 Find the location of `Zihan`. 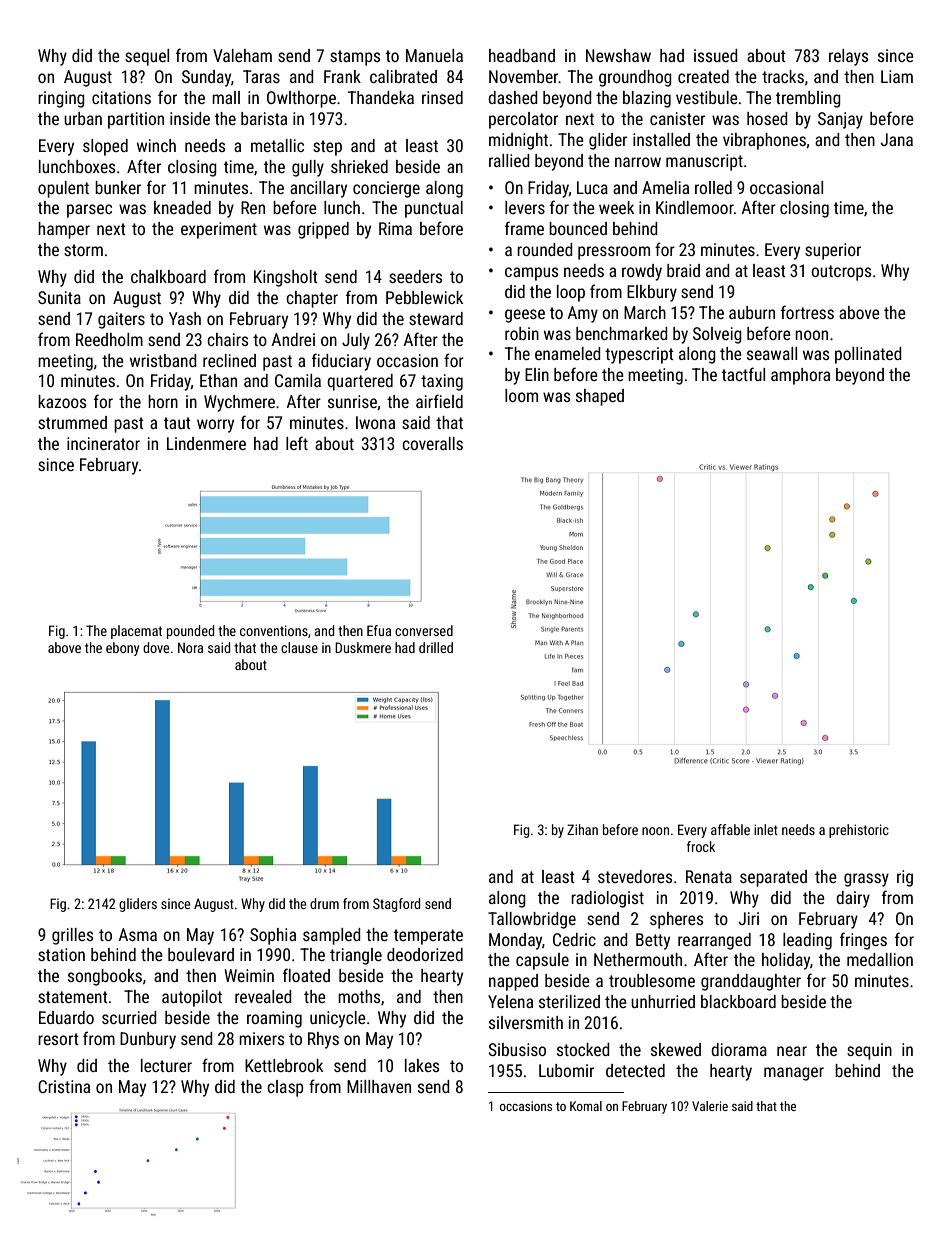

Zihan is located at coordinates (582, 829).
